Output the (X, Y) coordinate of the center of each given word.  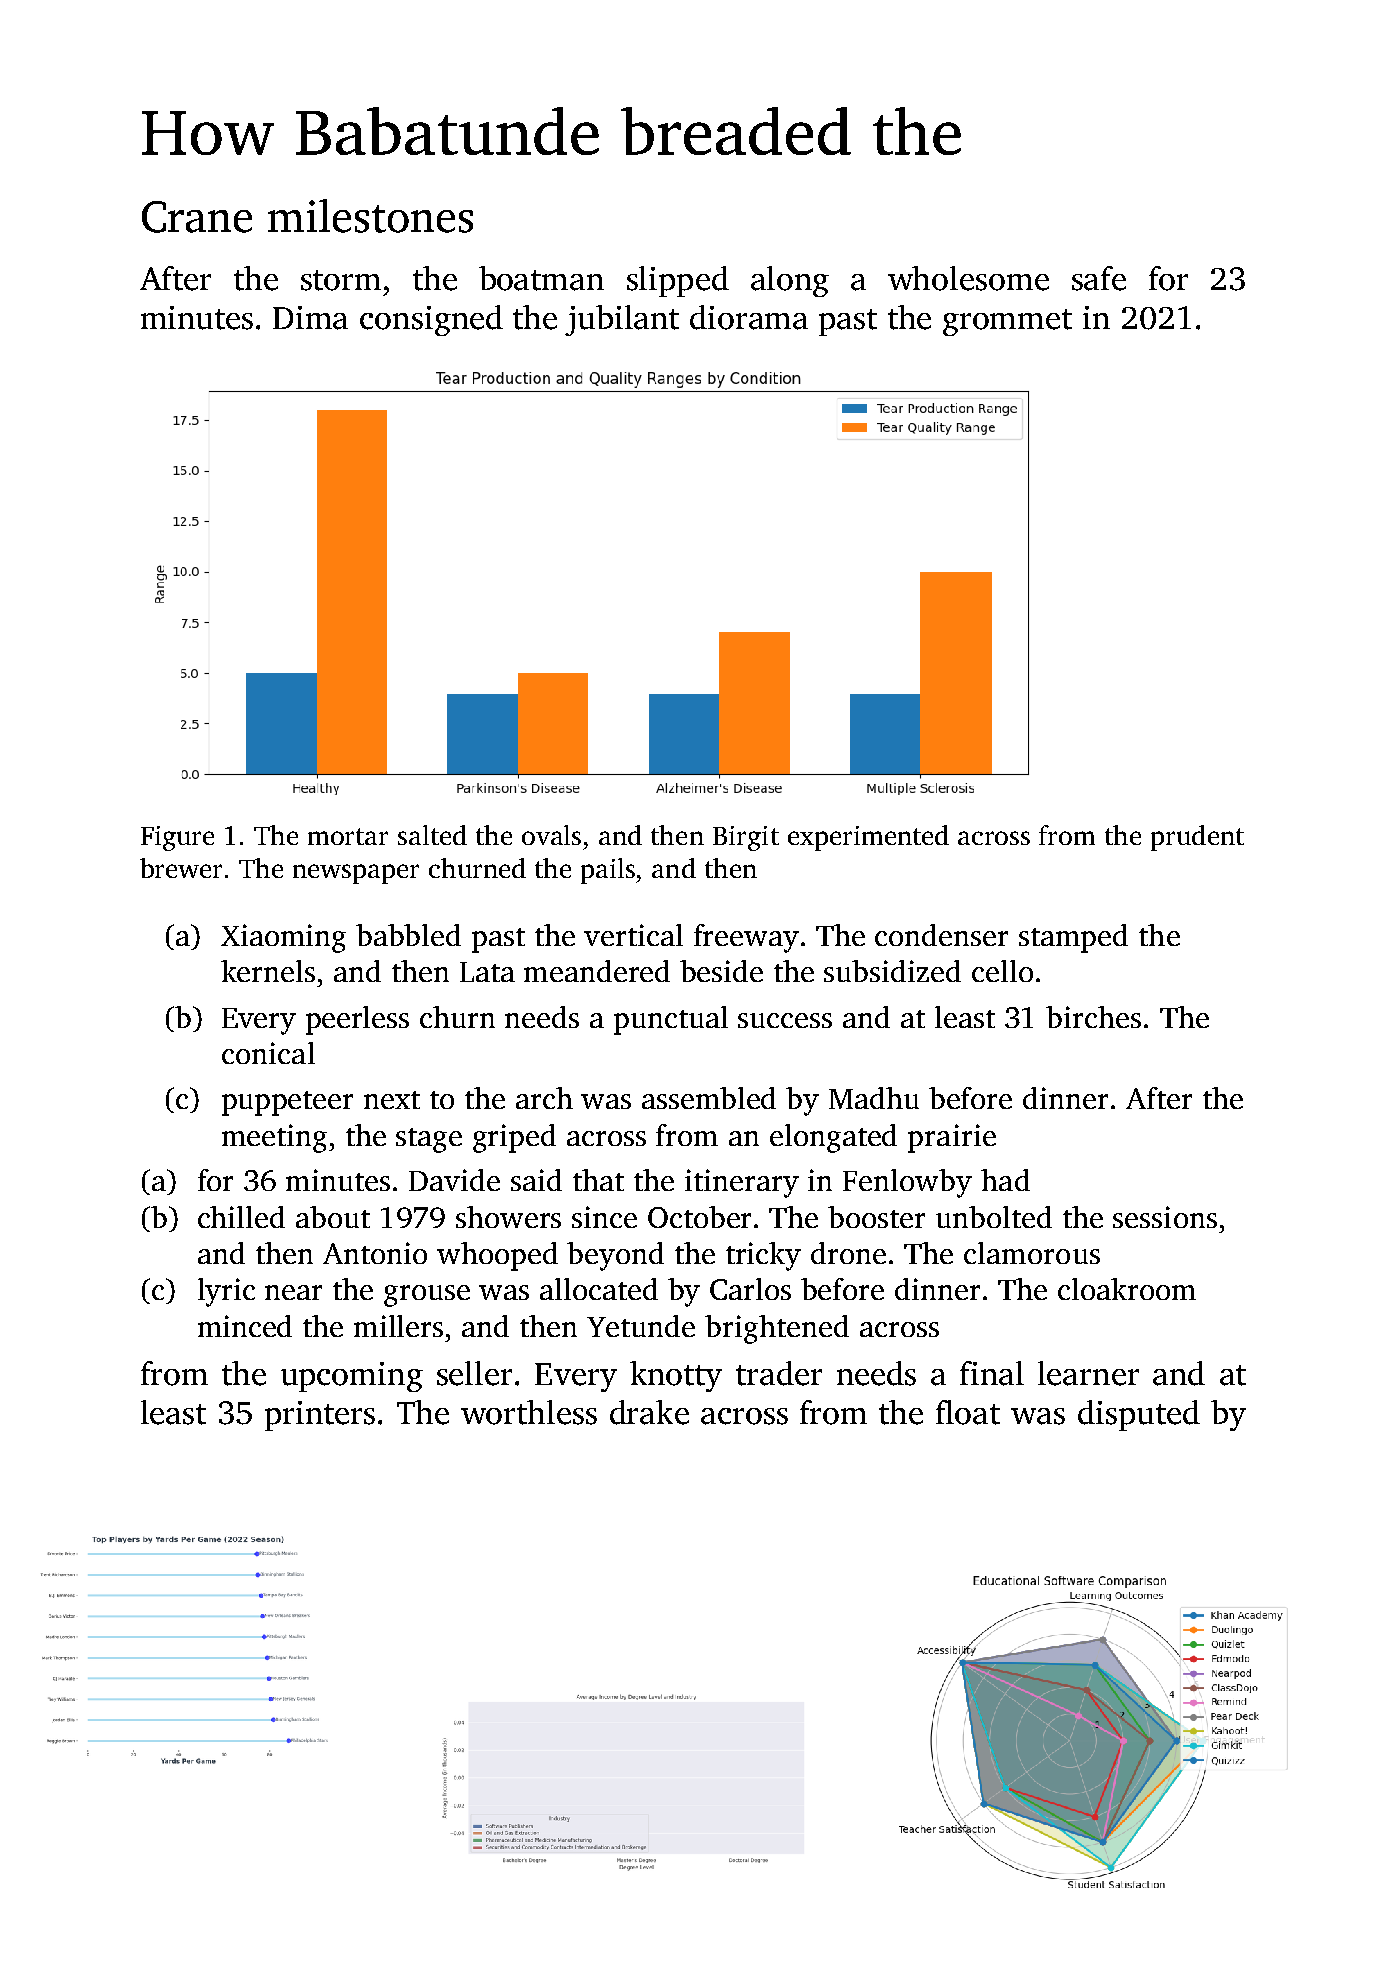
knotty (676, 1376)
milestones (370, 216)
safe (1099, 278)
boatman (541, 278)
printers (320, 1416)
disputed (1139, 1415)
